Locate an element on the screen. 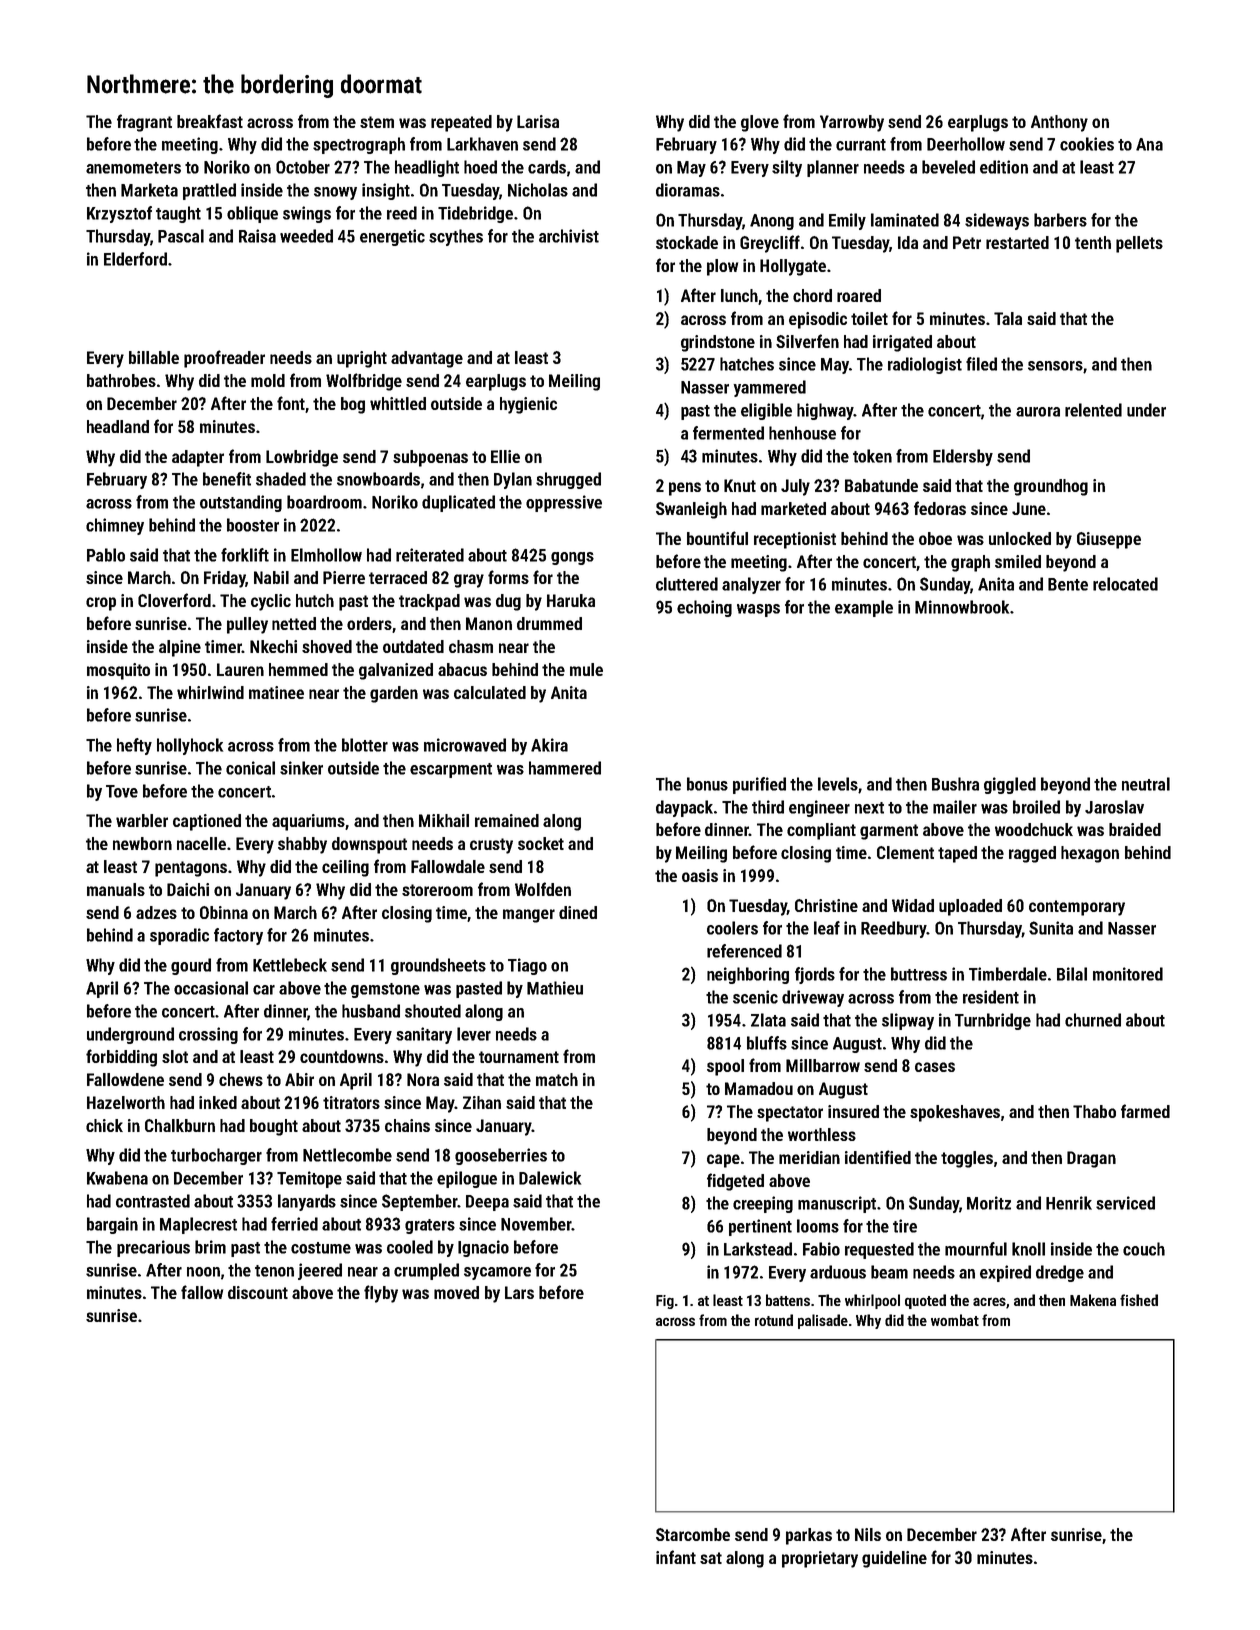  guideline is located at coordinates (894, 1559).
